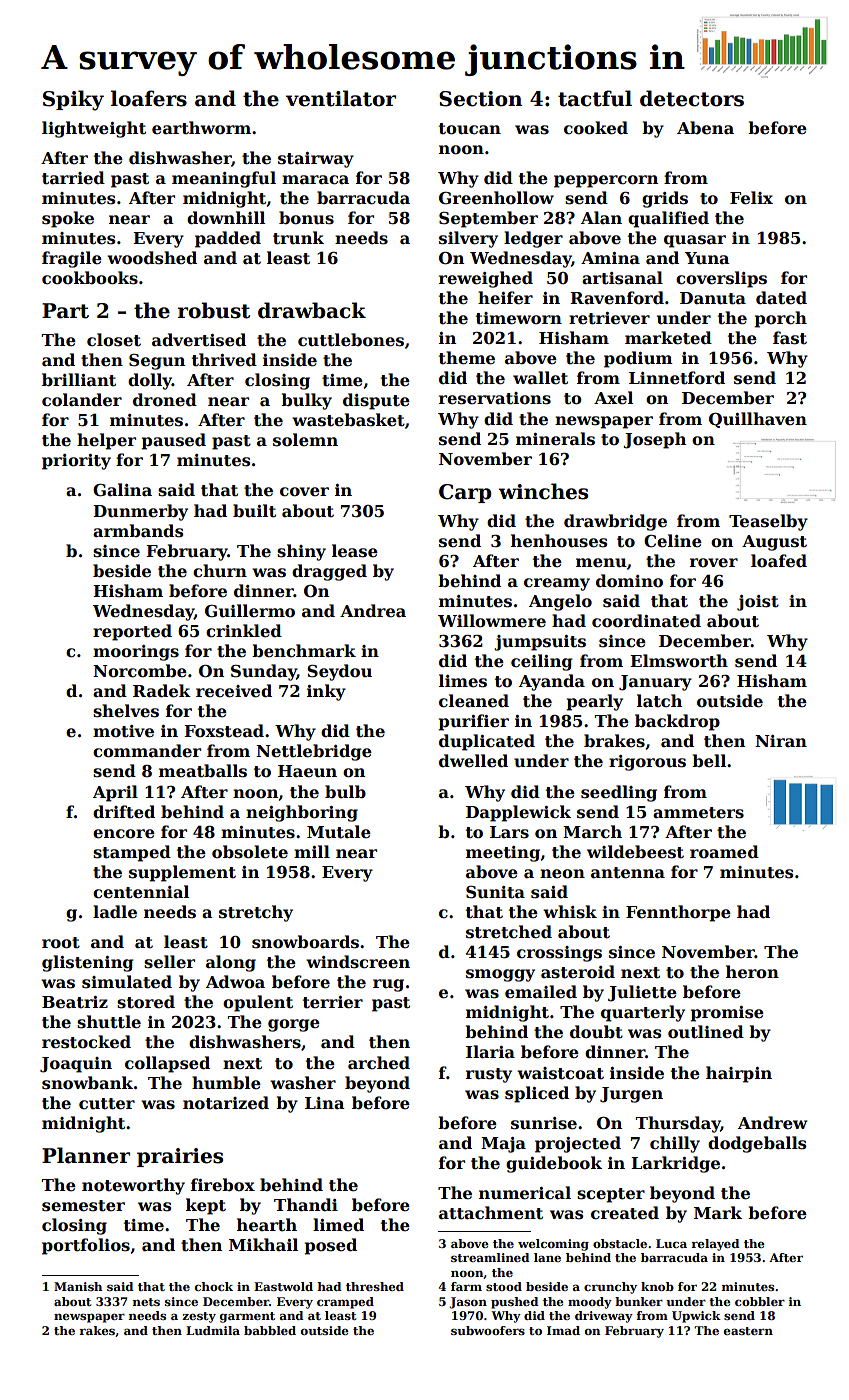  I want to click on babbled, so click(270, 1330).
